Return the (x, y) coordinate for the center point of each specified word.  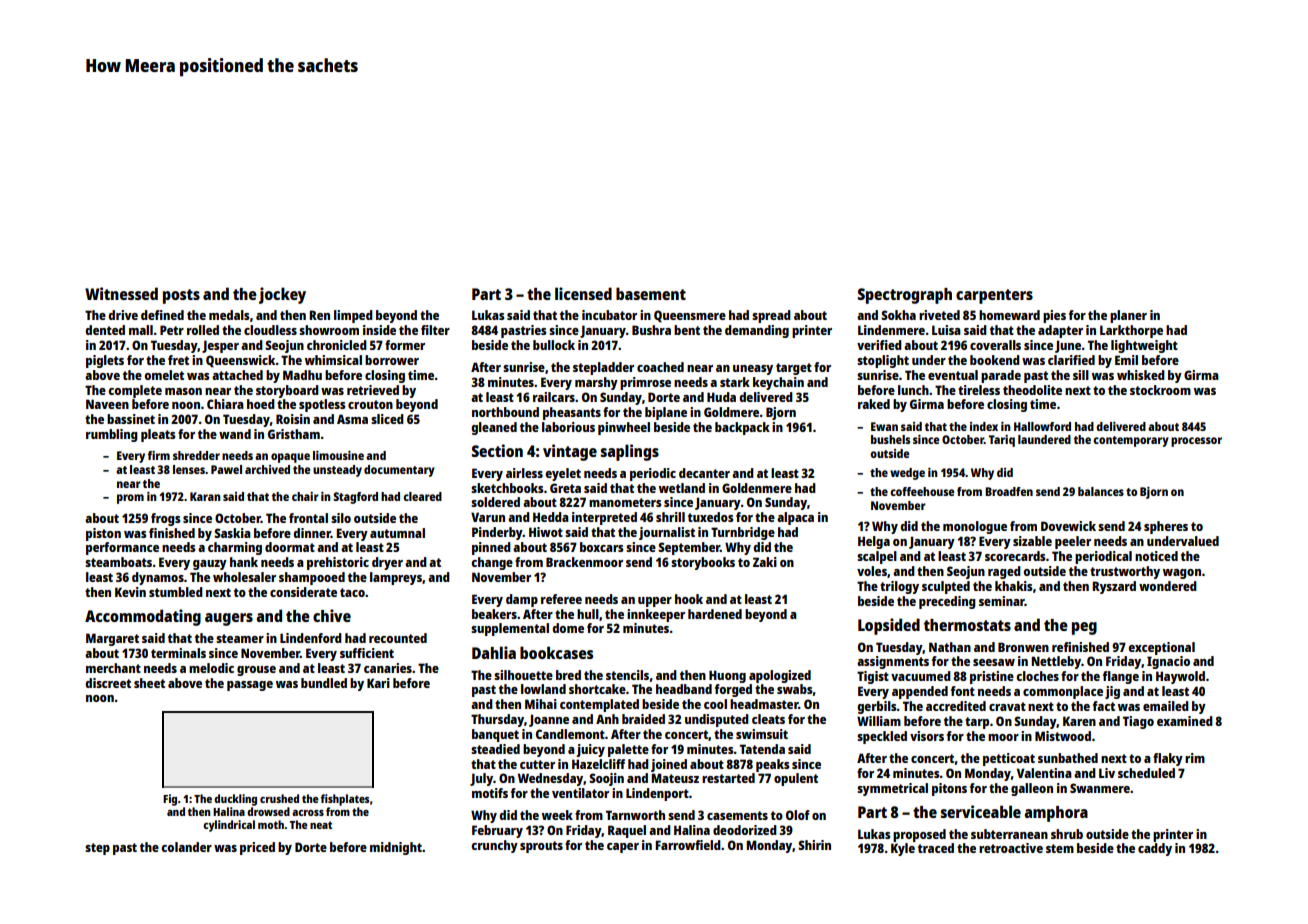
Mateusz (675, 778)
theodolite (1032, 390)
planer (1128, 316)
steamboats (118, 562)
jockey (282, 295)
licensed (583, 293)
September (689, 548)
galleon (1032, 789)
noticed (1156, 556)
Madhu (302, 375)
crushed (279, 798)
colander (186, 847)
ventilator (580, 793)
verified (879, 345)
